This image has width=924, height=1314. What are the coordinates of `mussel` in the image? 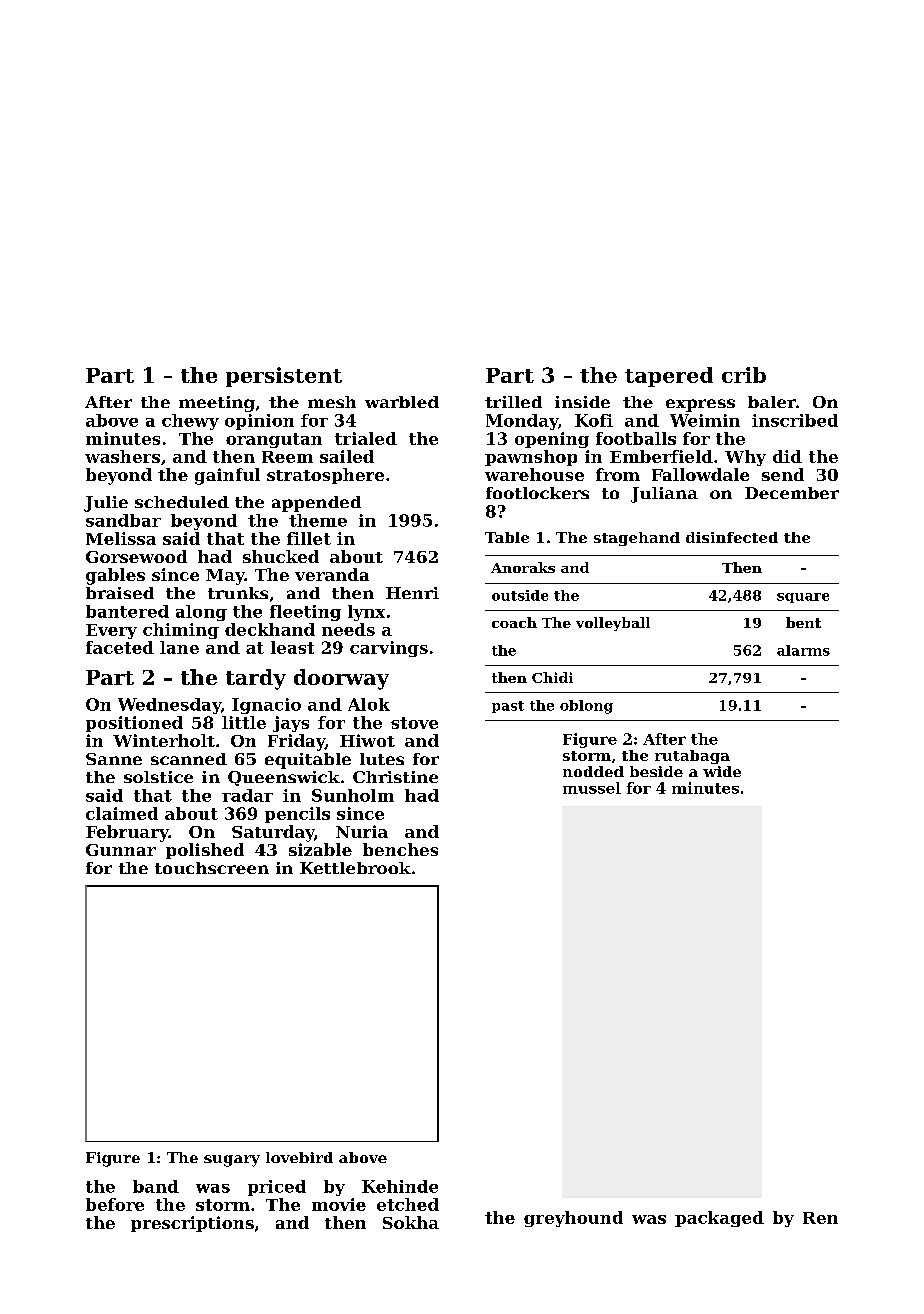 It's located at (592, 788).
